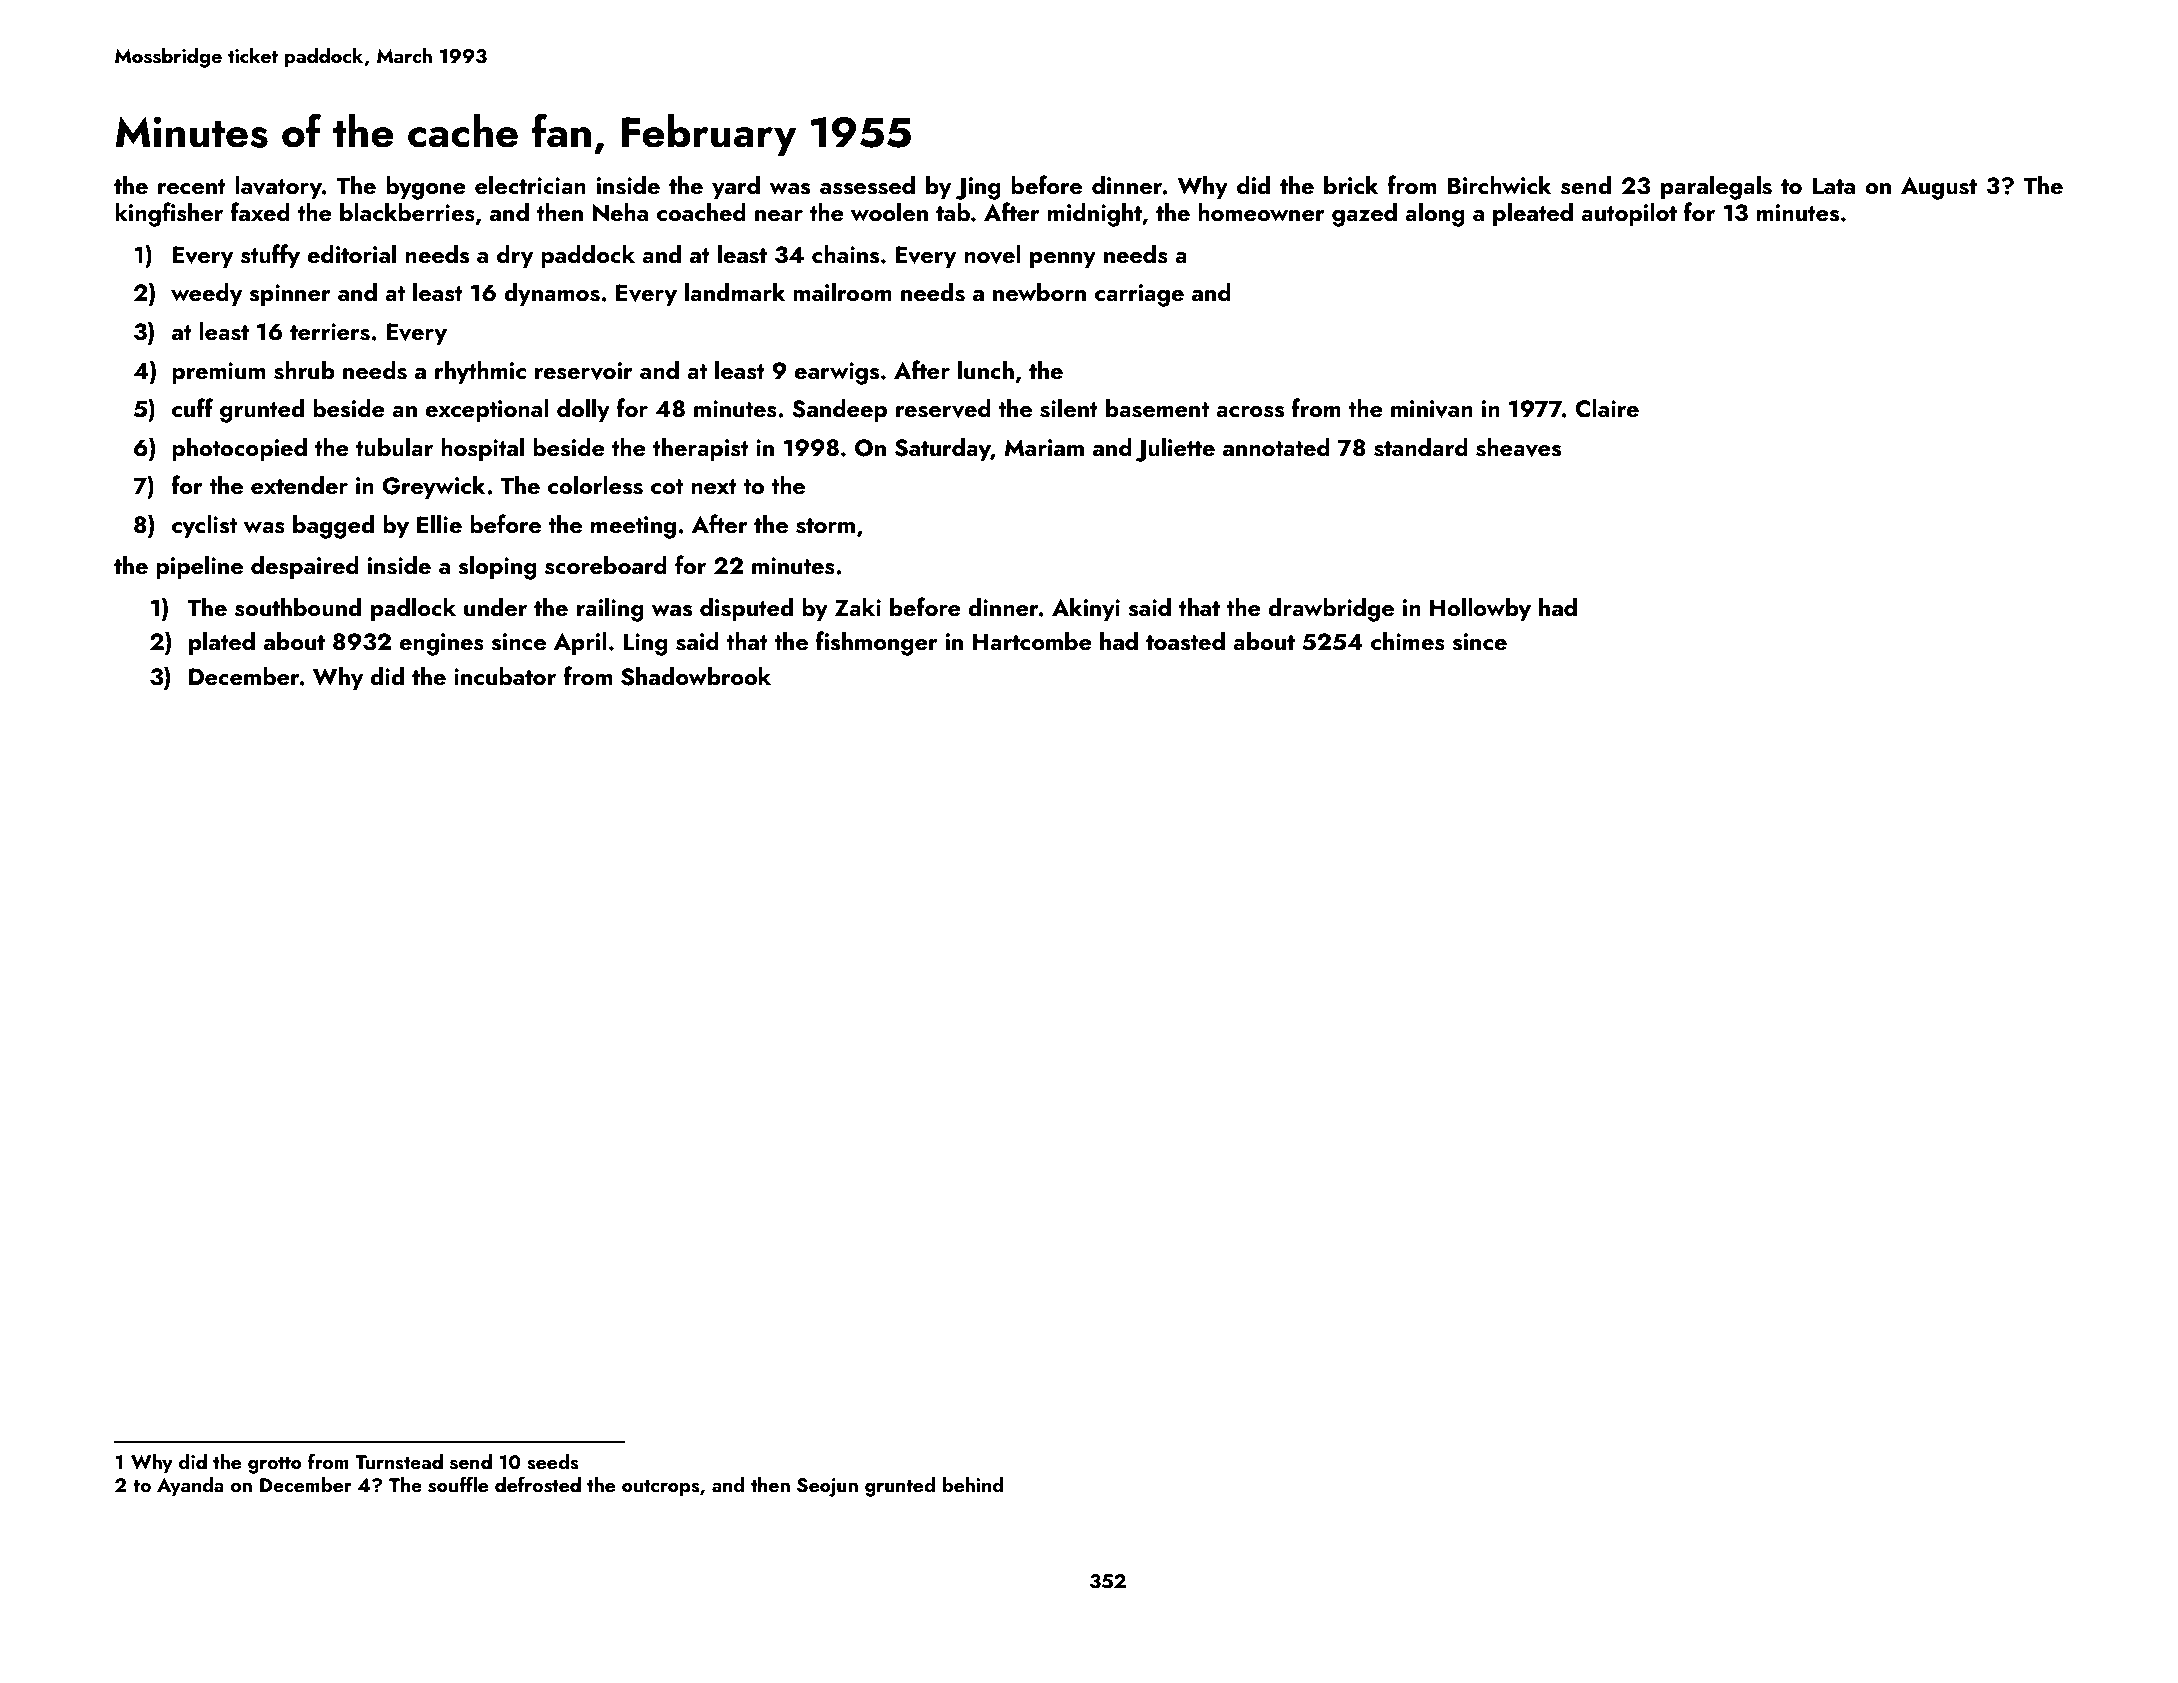 The width and height of the image is (2178, 1683). Describe the element at coordinates (553, 1462) in the image. I see `seeds` at that location.
